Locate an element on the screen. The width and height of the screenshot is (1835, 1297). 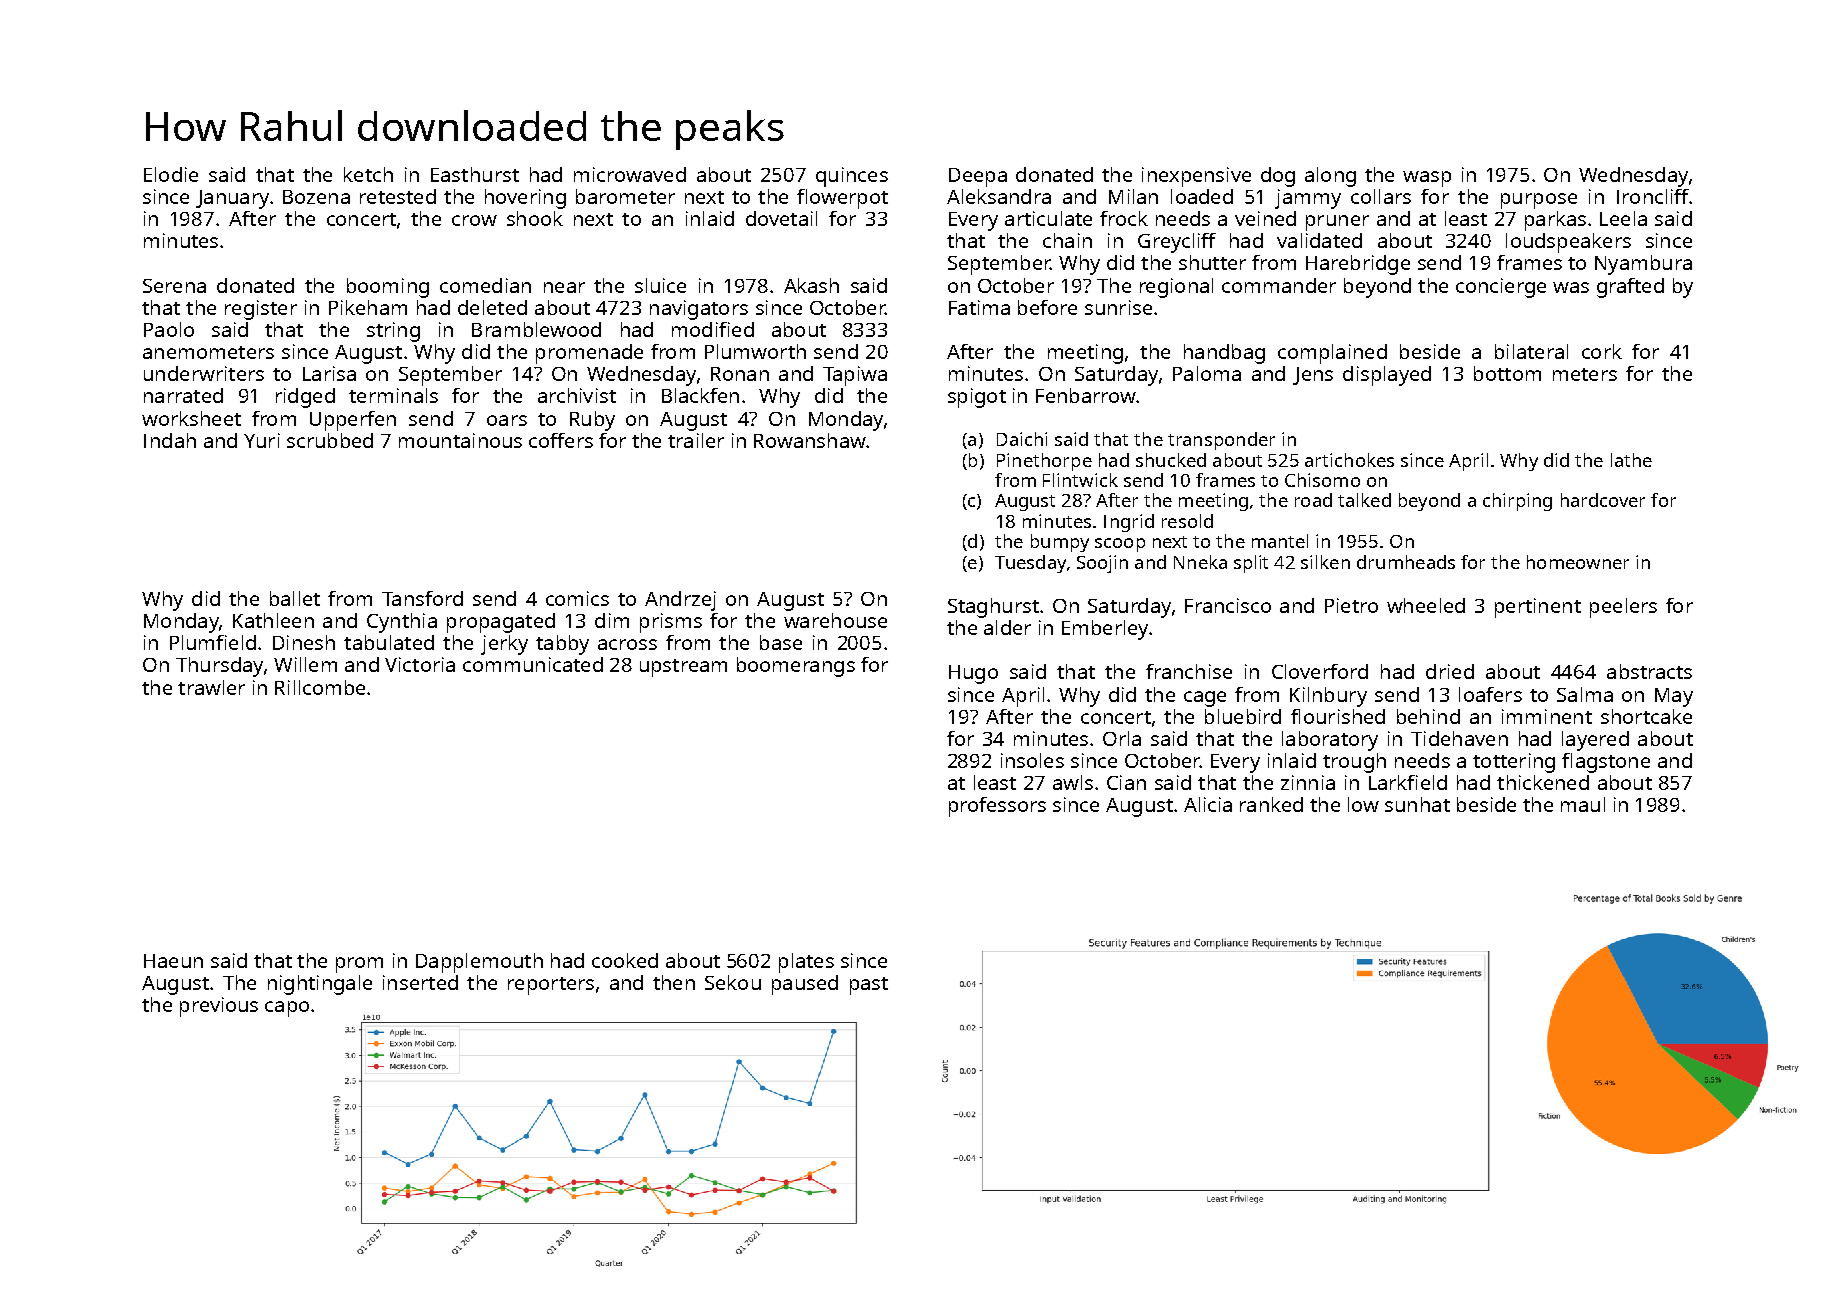
Indah is located at coordinates (170, 440).
